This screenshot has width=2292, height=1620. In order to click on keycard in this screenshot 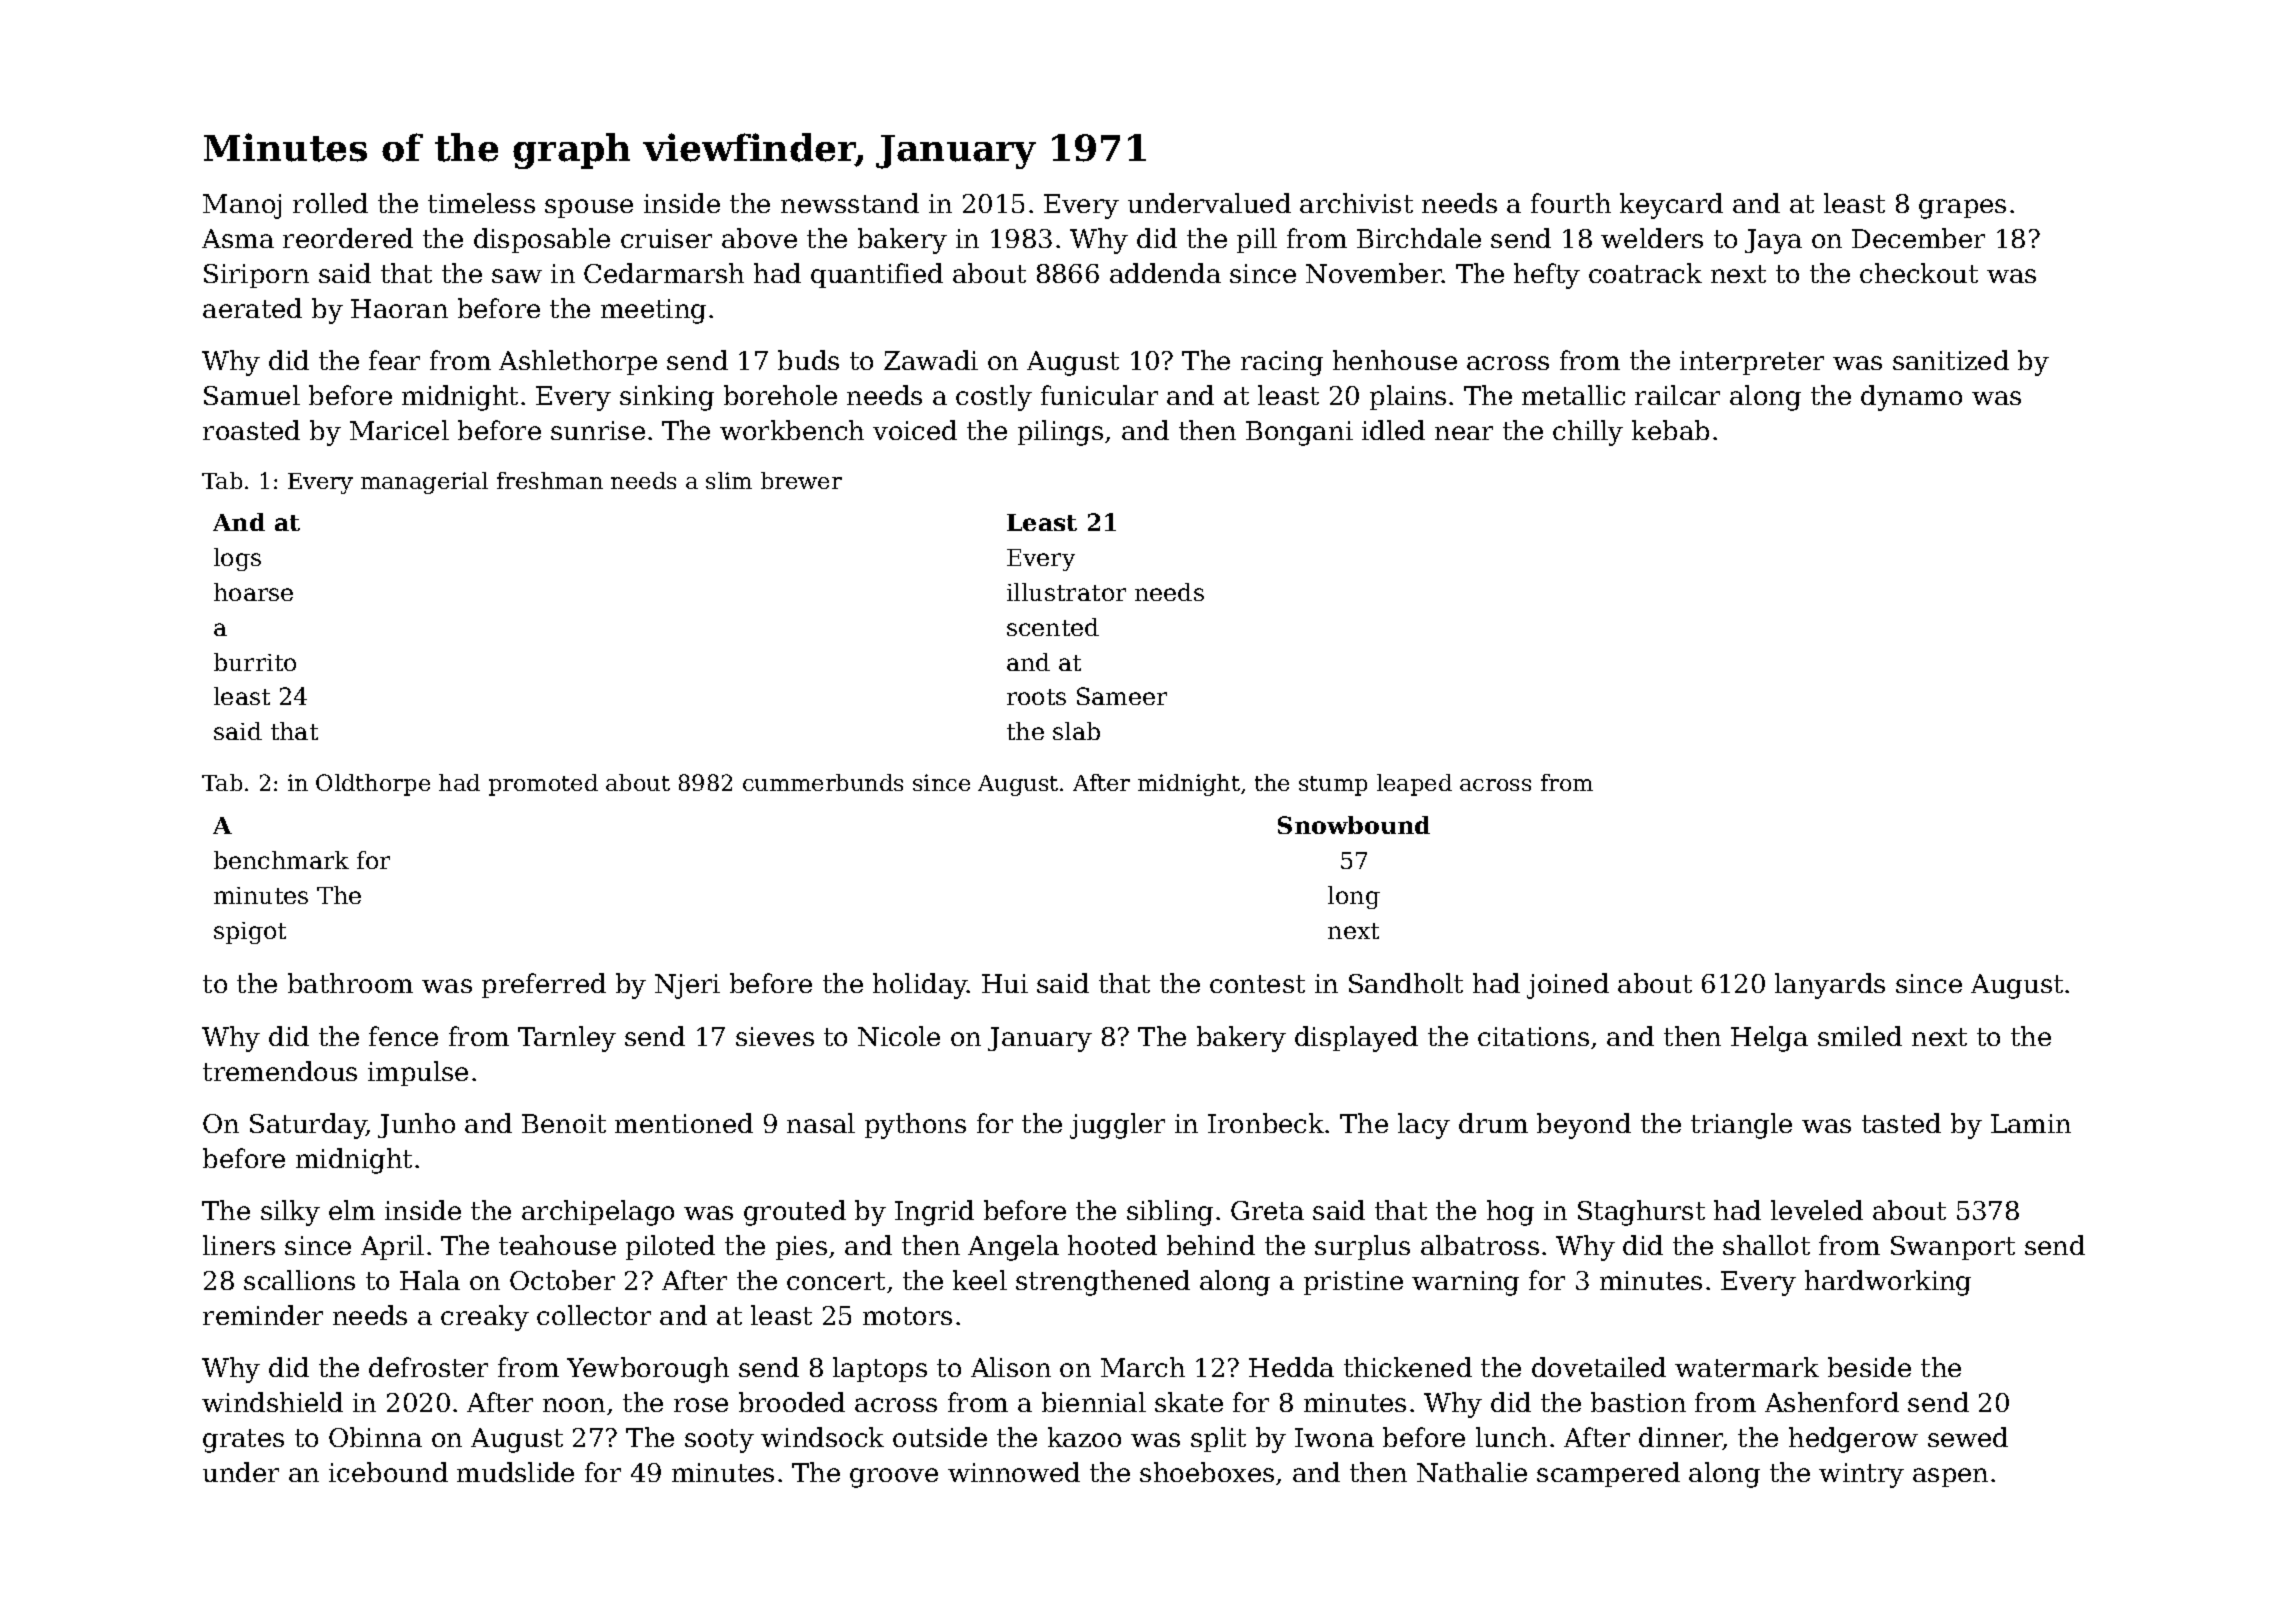, I will do `click(1671, 206)`.
